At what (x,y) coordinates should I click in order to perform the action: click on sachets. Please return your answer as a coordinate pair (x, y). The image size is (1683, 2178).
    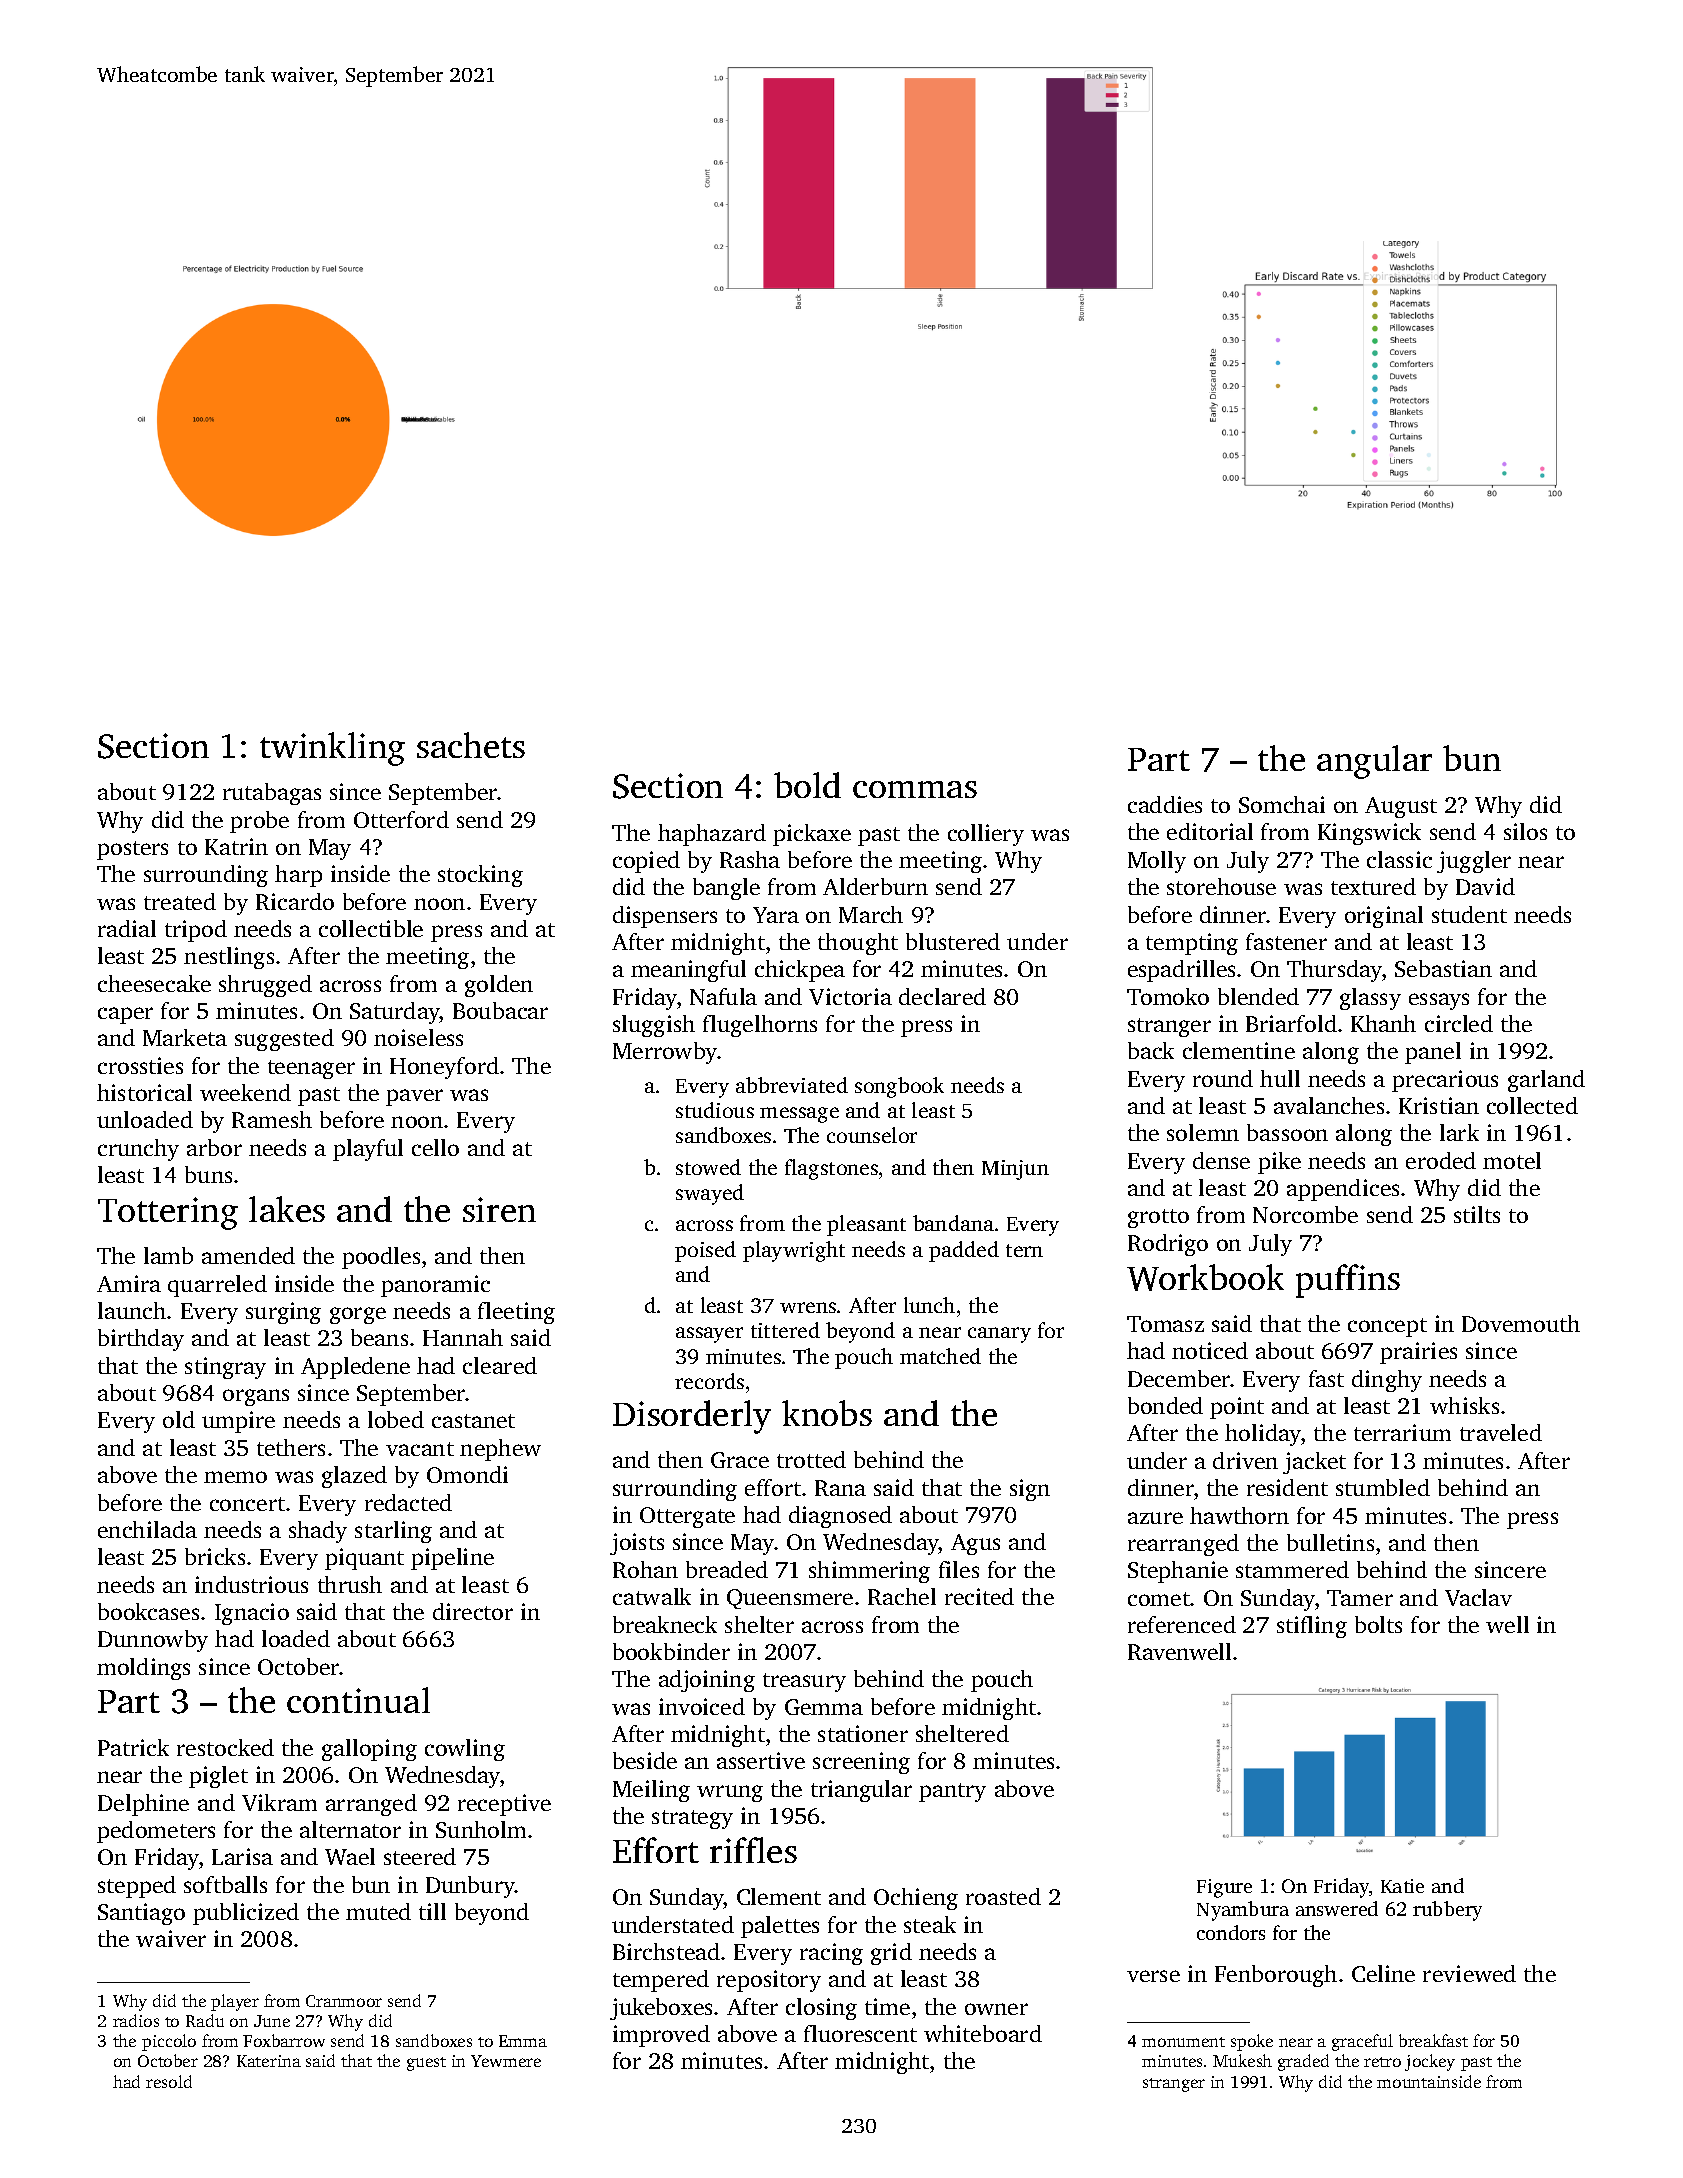
    Looking at the image, I should click on (471, 745).
